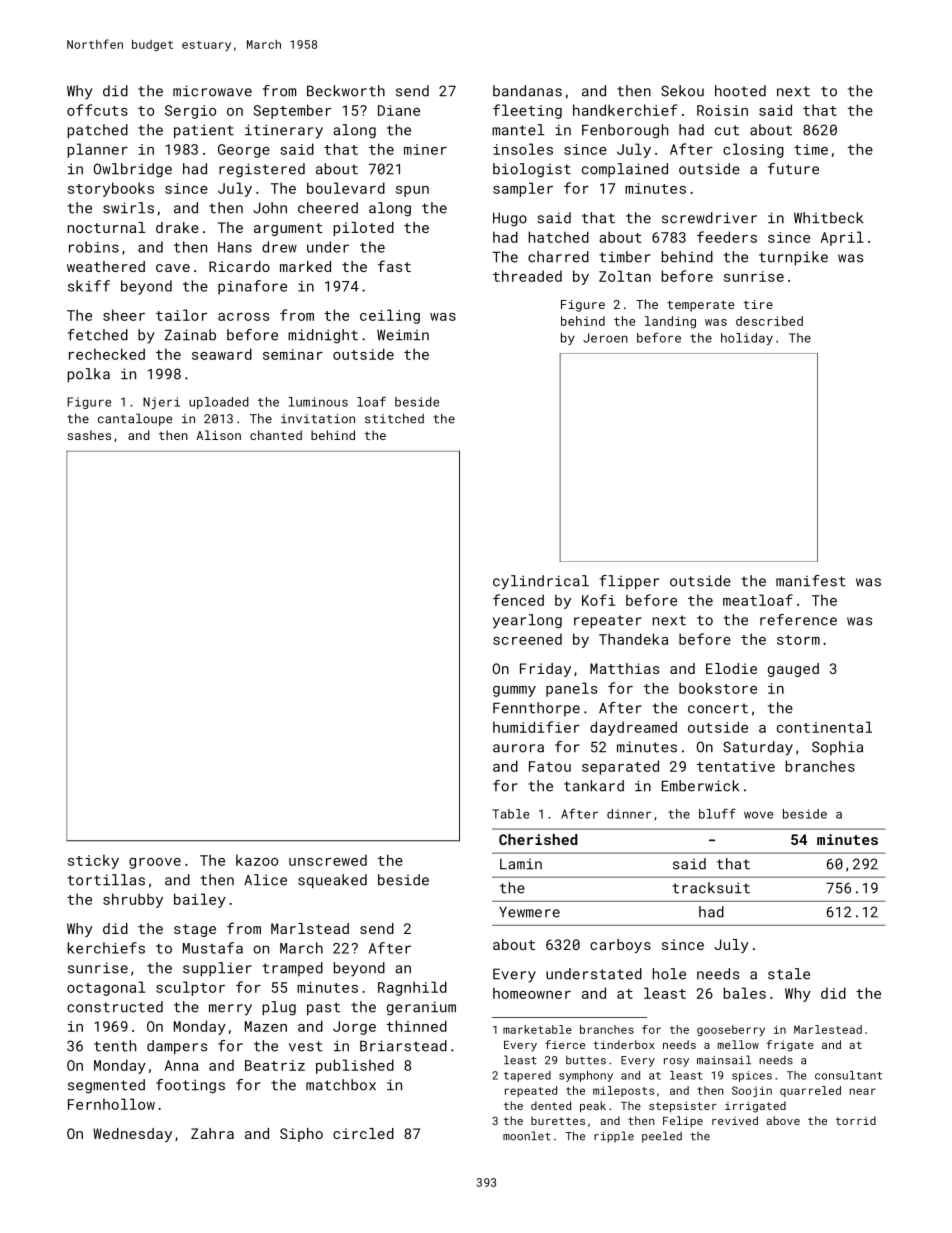 The width and height of the page is (952, 1233). What do you see at coordinates (856, 1120) in the page?
I see `torrid` at bounding box center [856, 1120].
